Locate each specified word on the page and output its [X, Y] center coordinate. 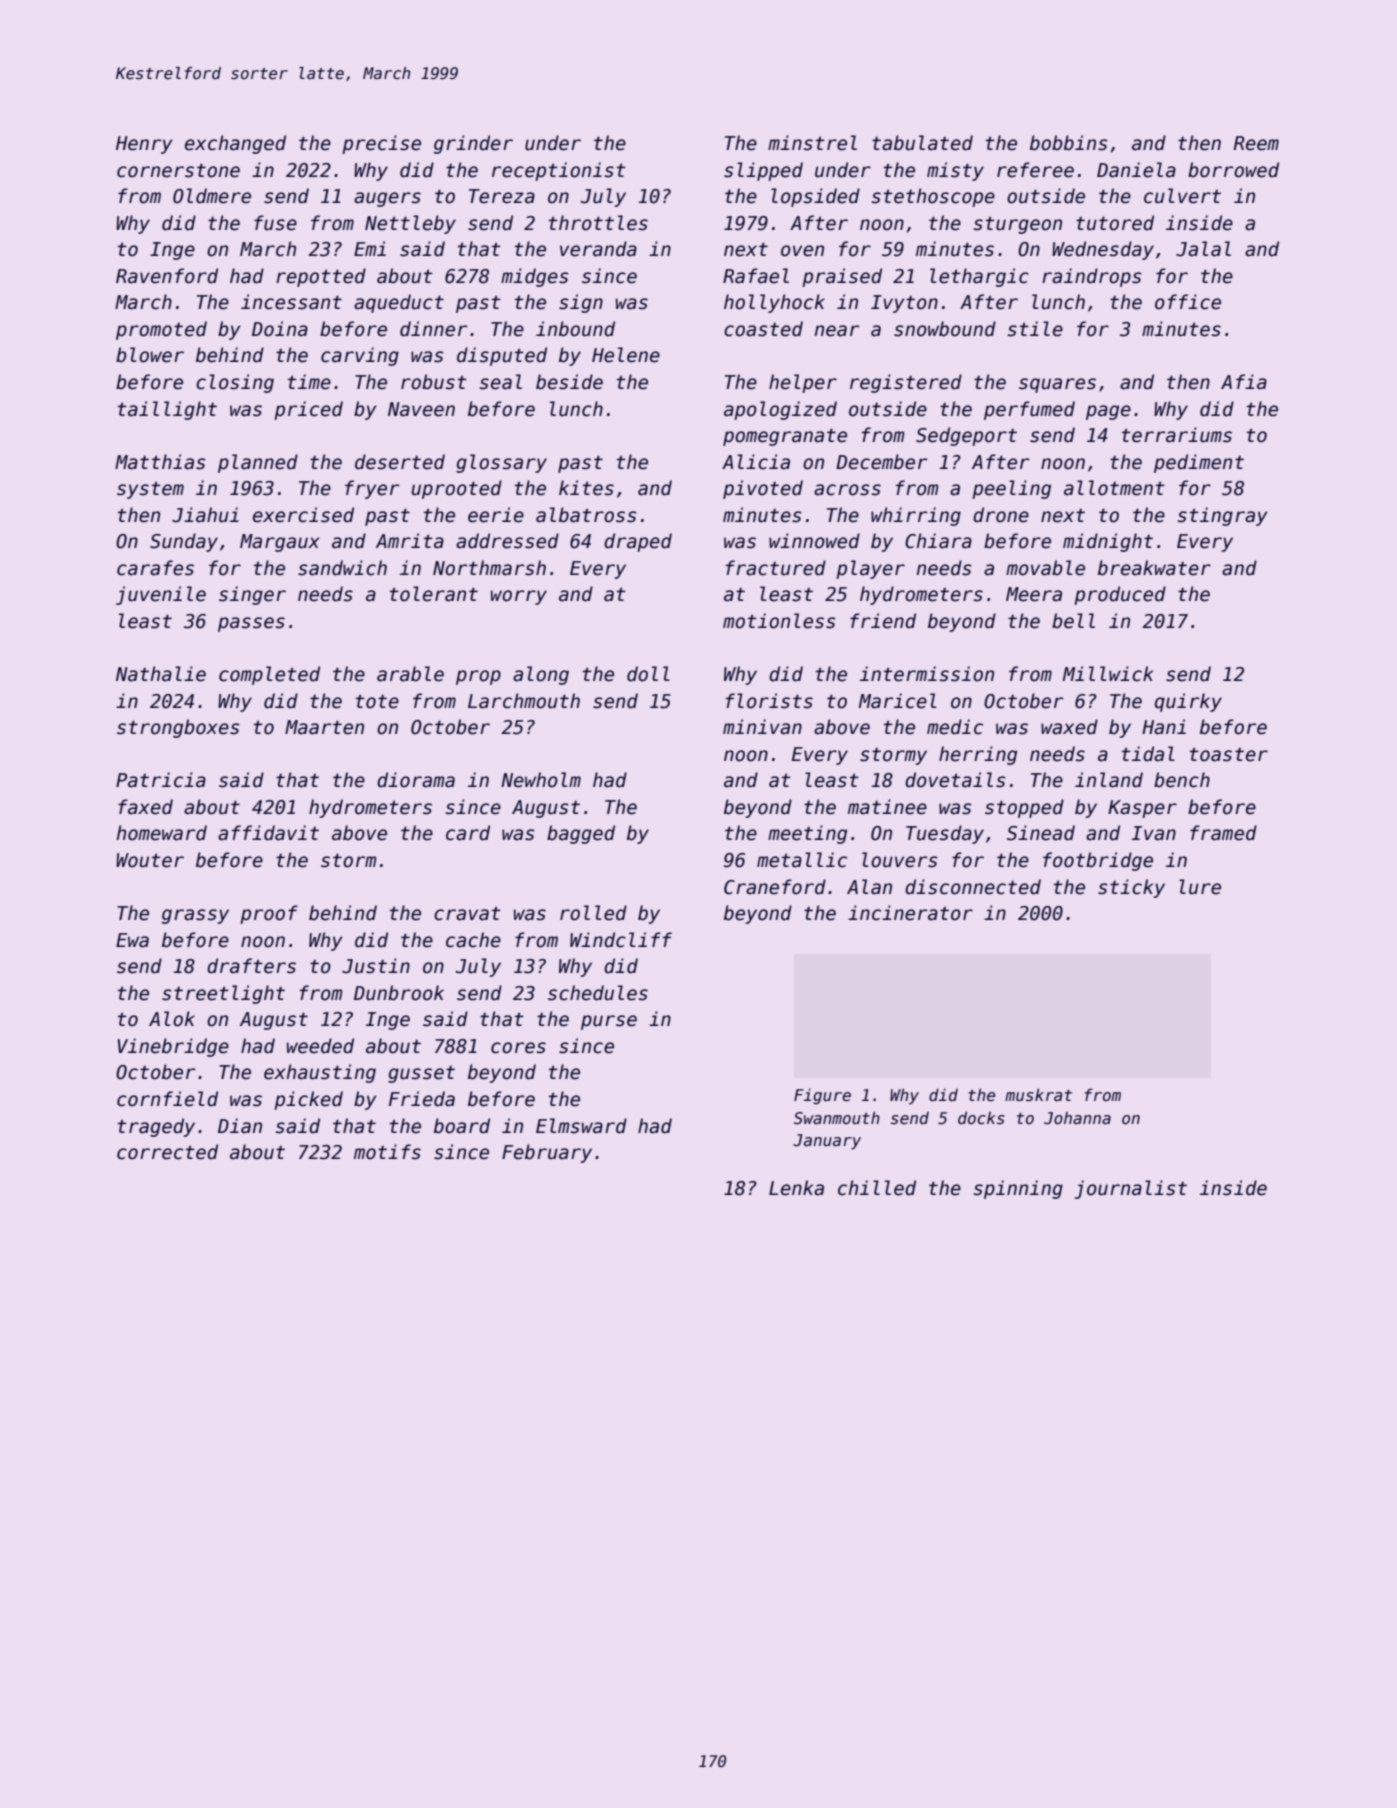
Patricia [161, 780]
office [1188, 302]
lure [1200, 887]
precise [381, 144]
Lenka [796, 1188]
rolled [593, 913]
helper [803, 383]
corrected [167, 1152]
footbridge [1098, 861]
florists [769, 701]
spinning [1018, 1189]
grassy [195, 916]
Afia [1244, 382]
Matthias [160, 462]
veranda [598, 249]
